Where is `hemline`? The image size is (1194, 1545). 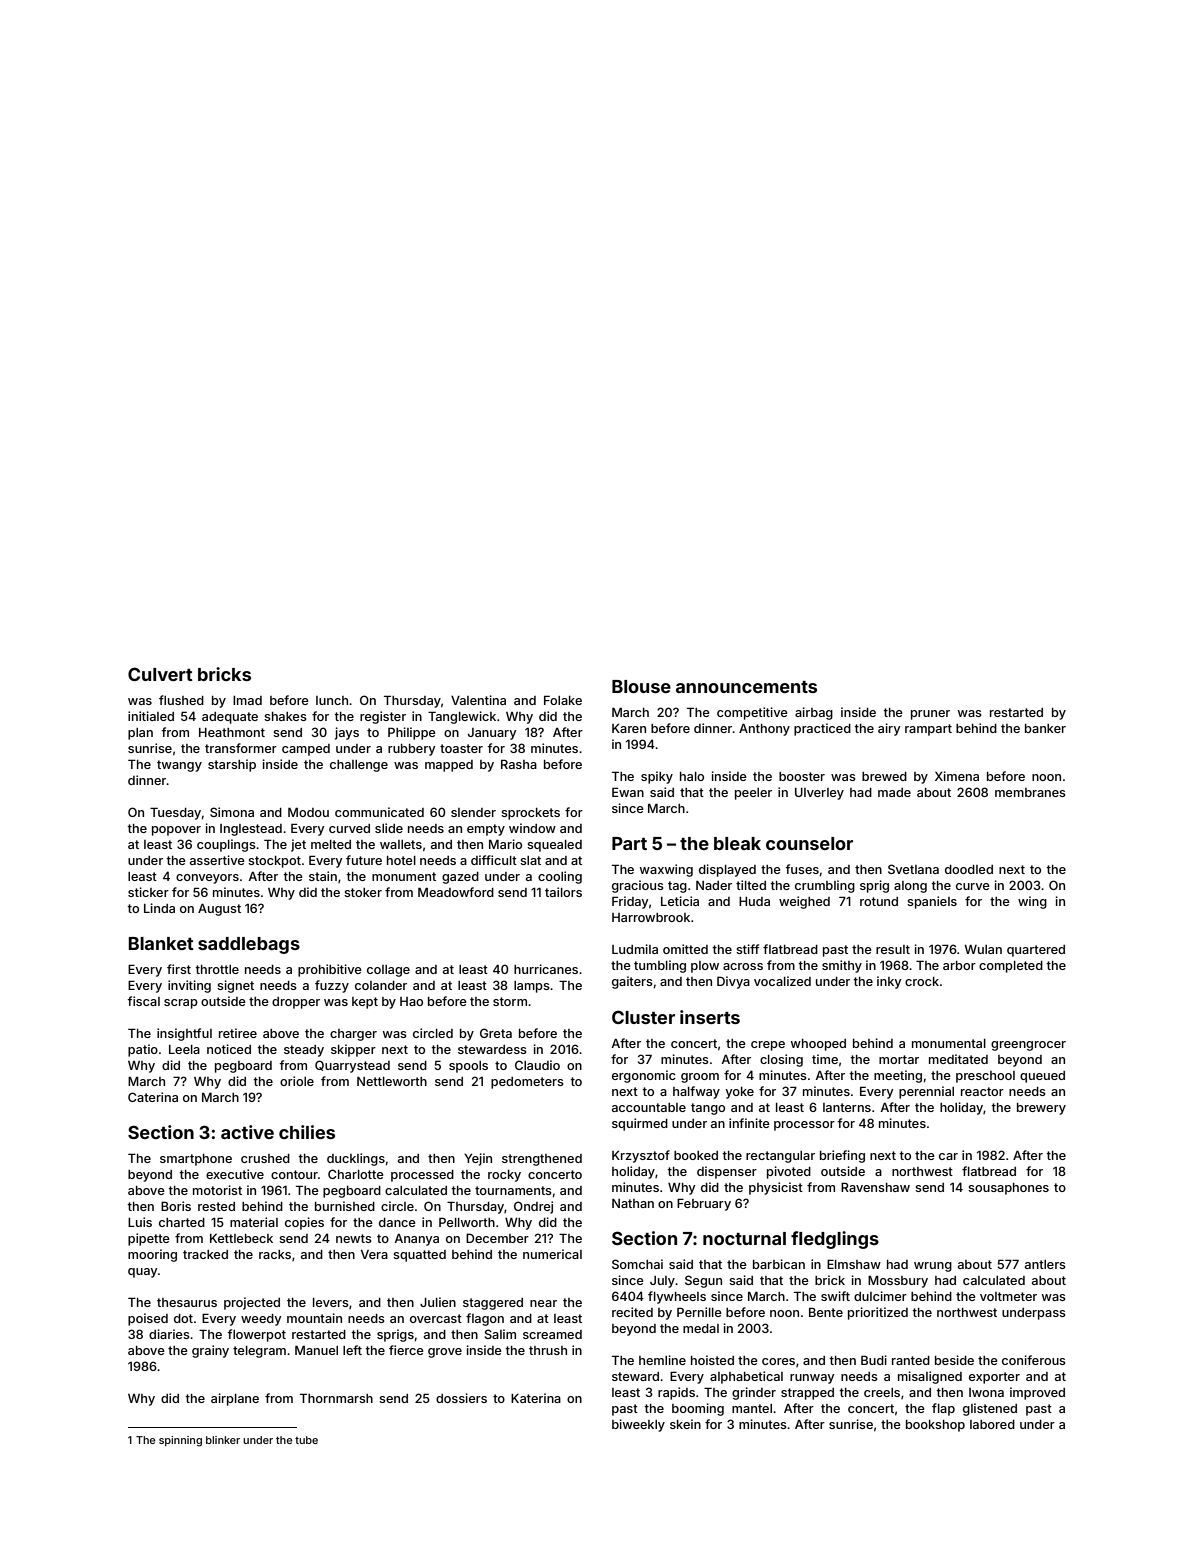 hemline is located at coordinates (662, 1360).
